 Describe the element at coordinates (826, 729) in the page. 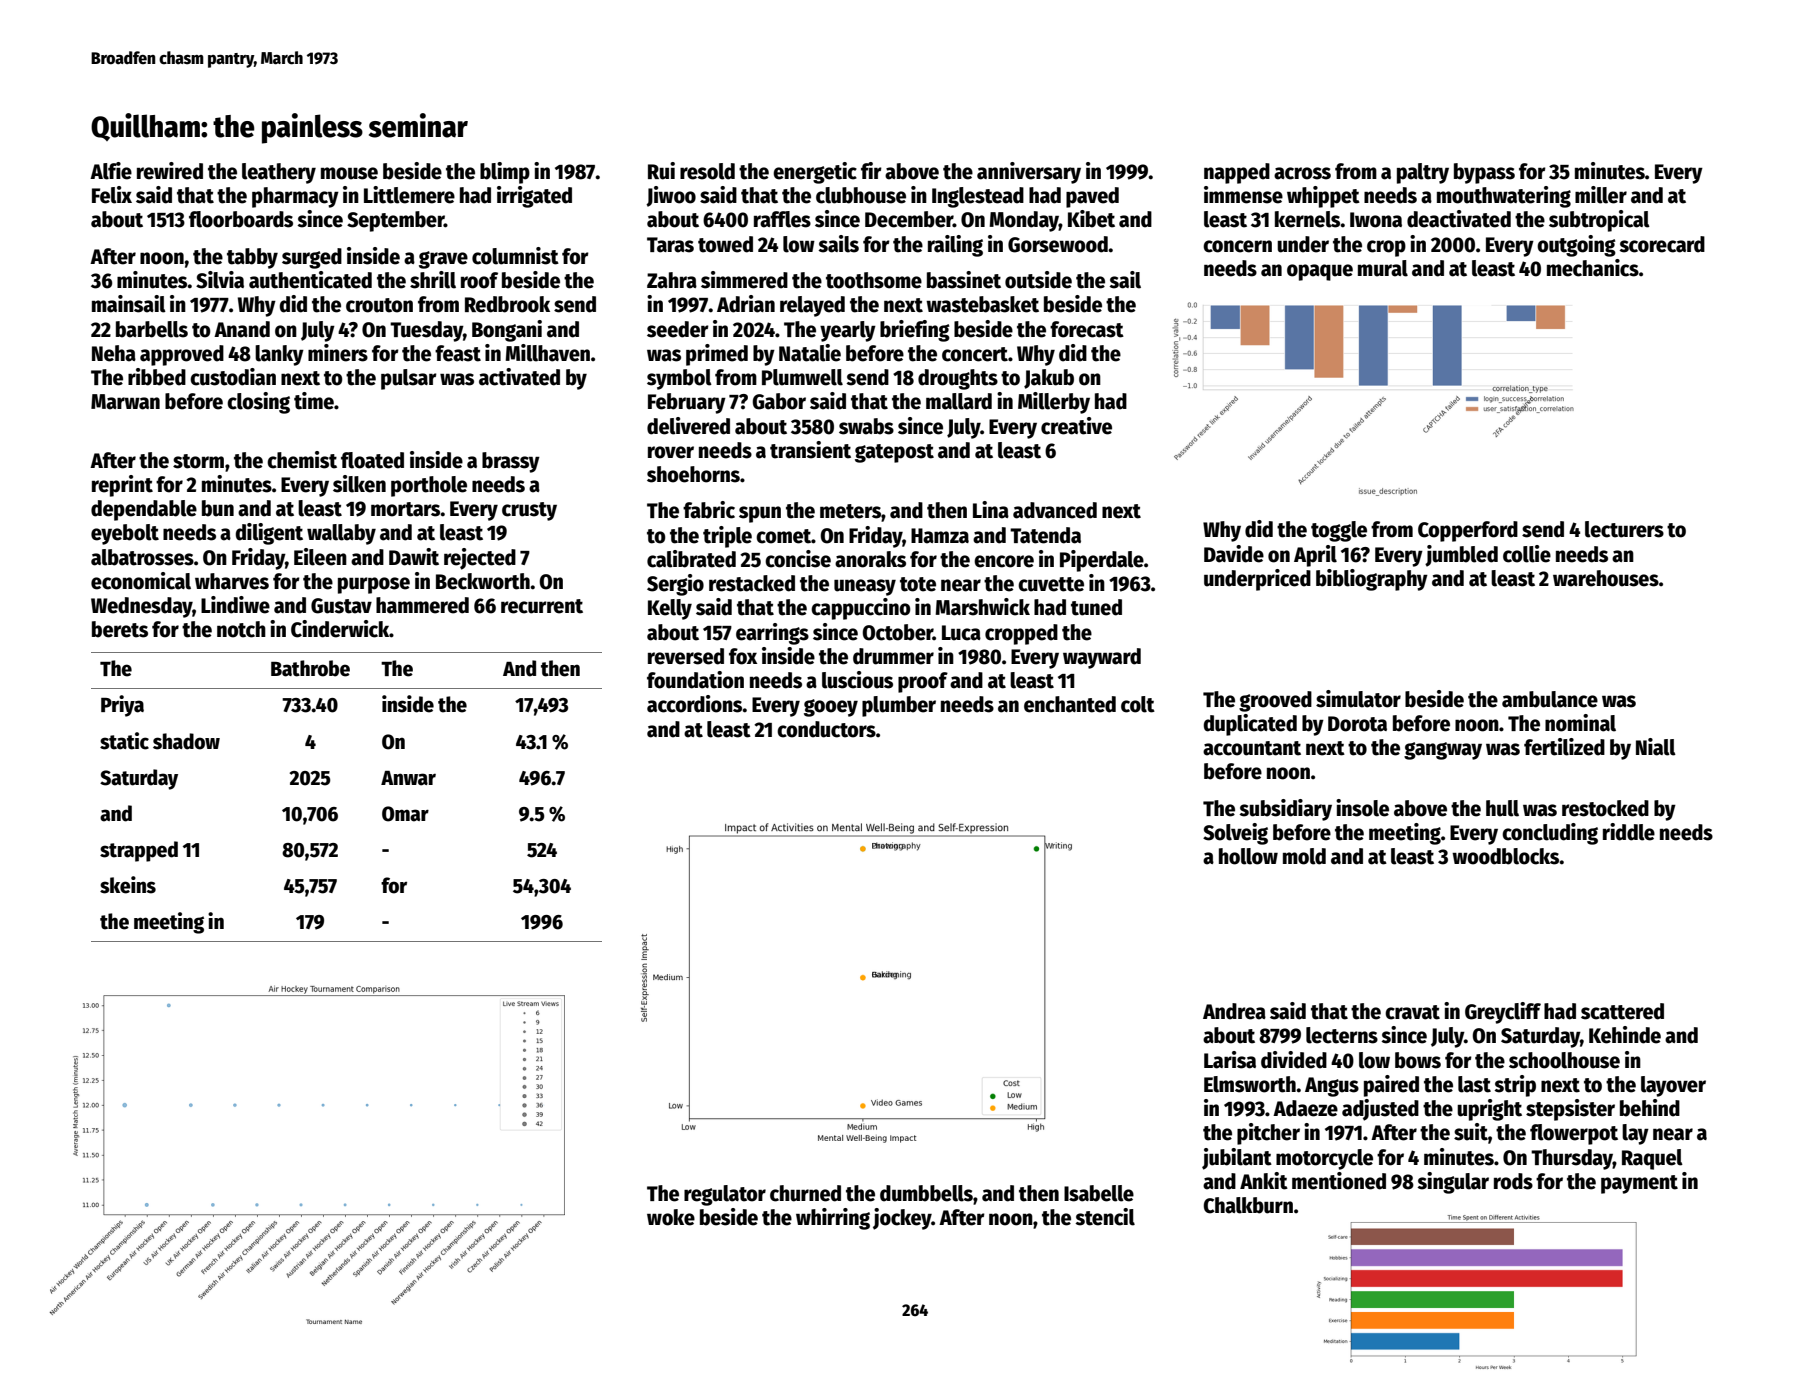

I see `conductors` at that location.
